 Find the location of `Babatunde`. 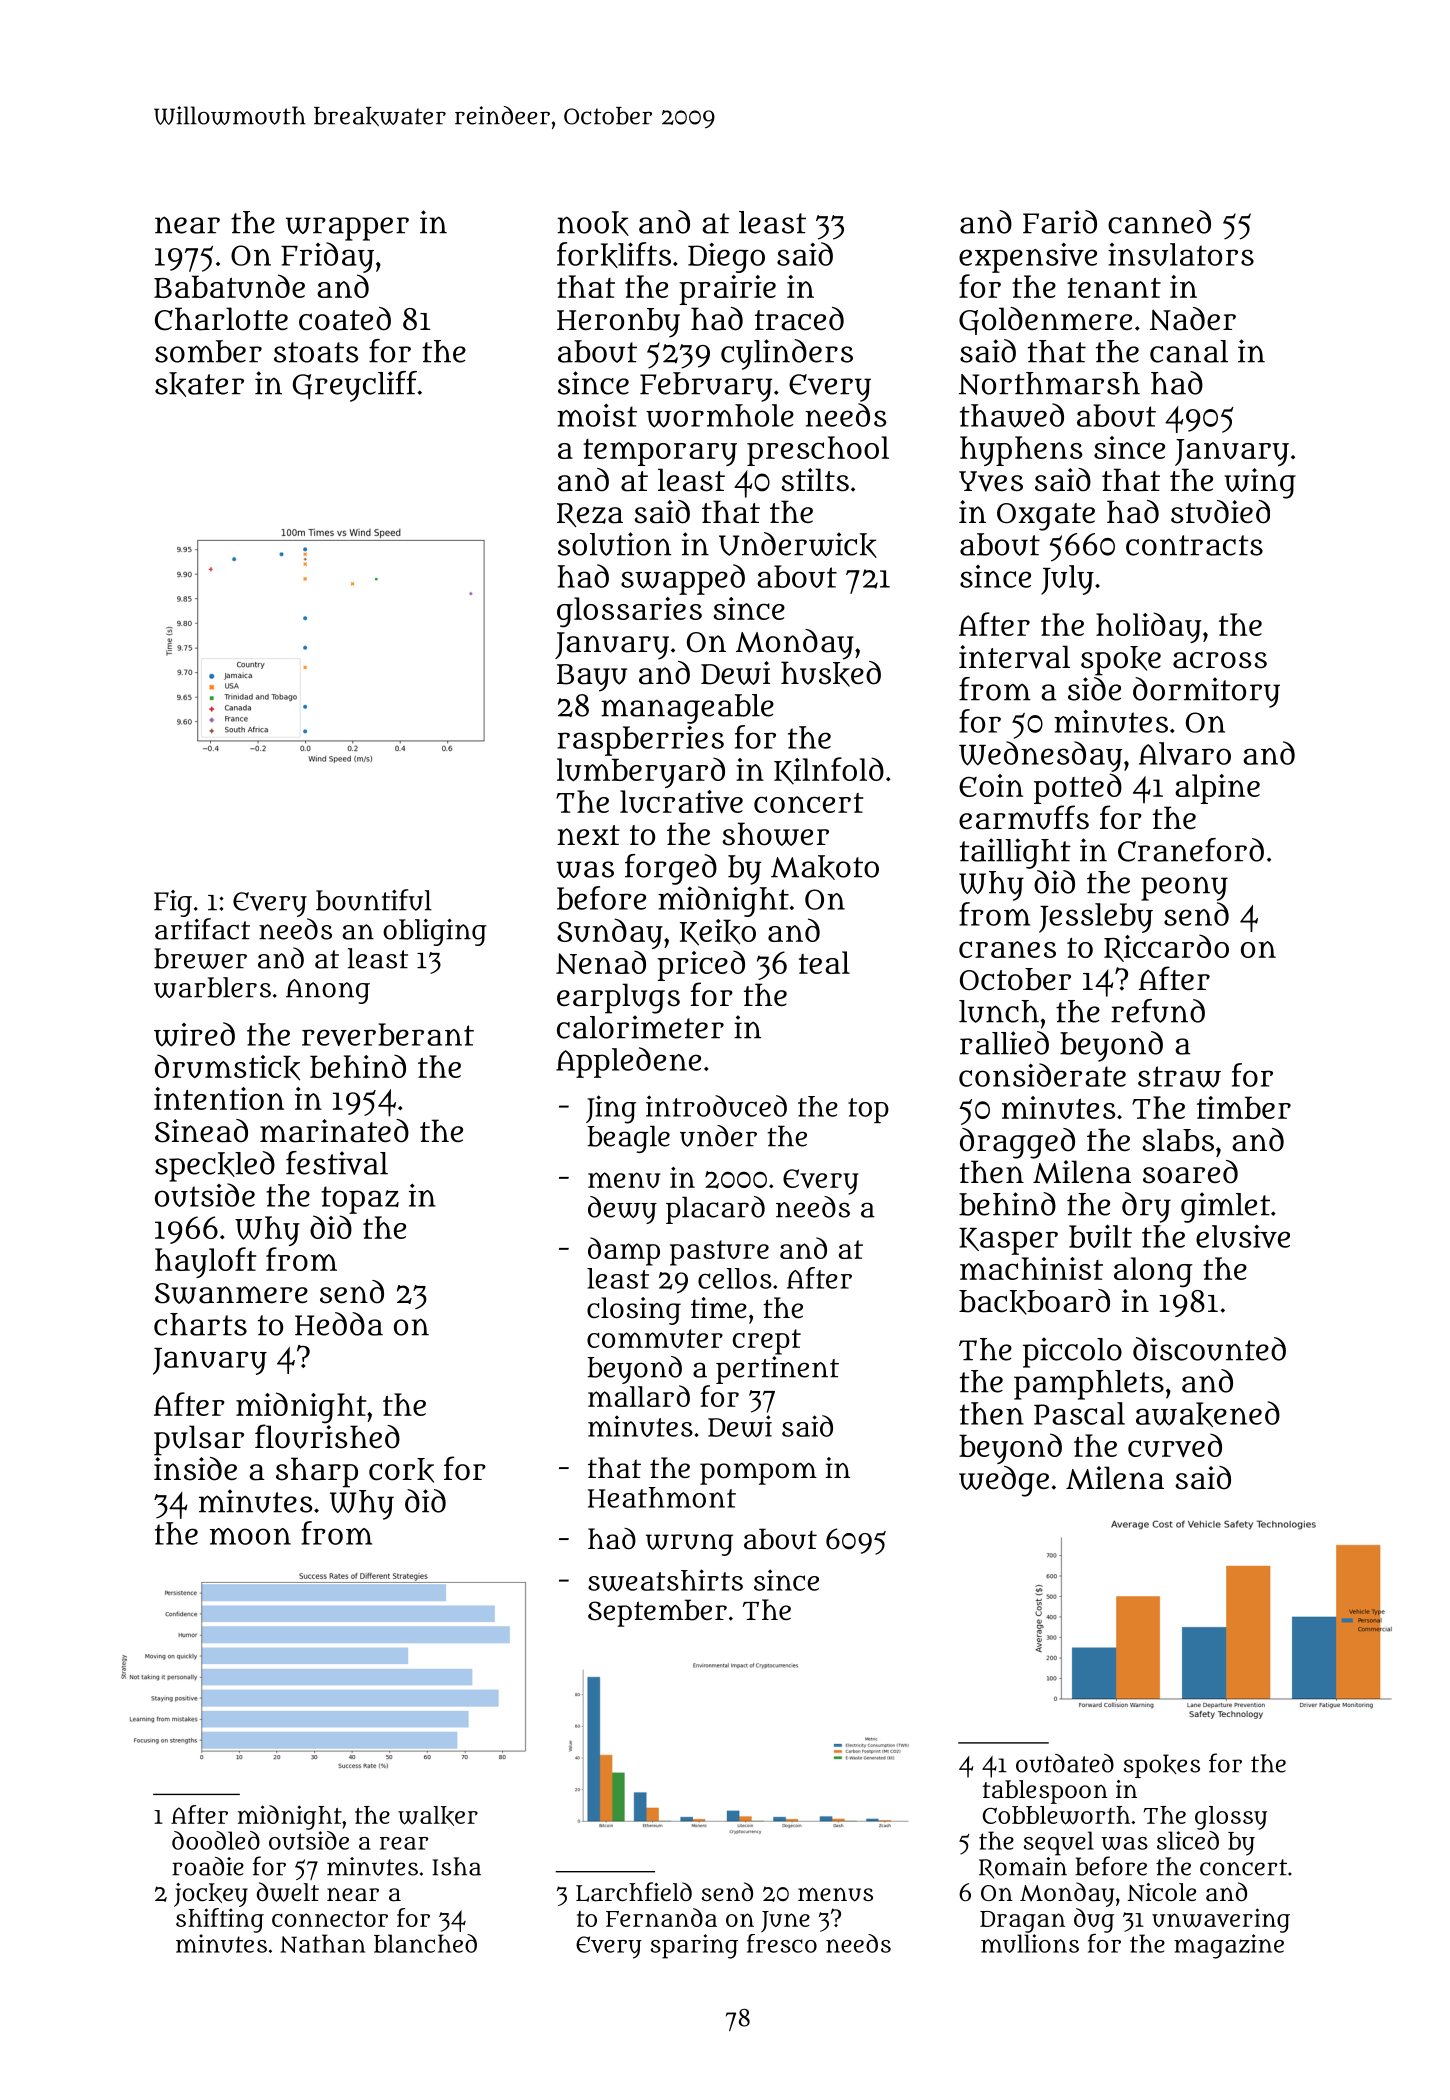

Babatunde is located at coordinates (229, 286).
